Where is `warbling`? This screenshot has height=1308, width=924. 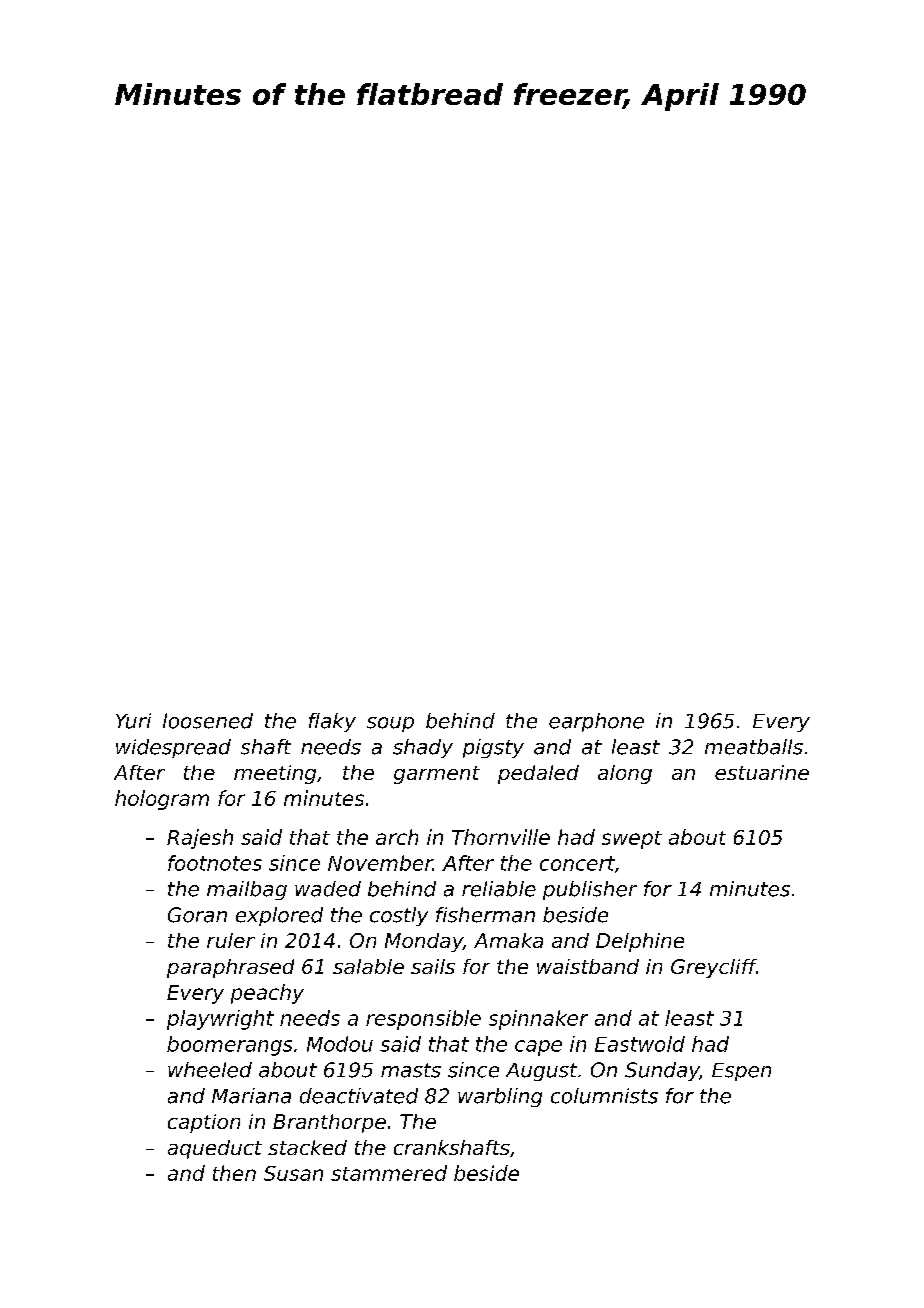
warbling is located at coordinates (500, 1097).
